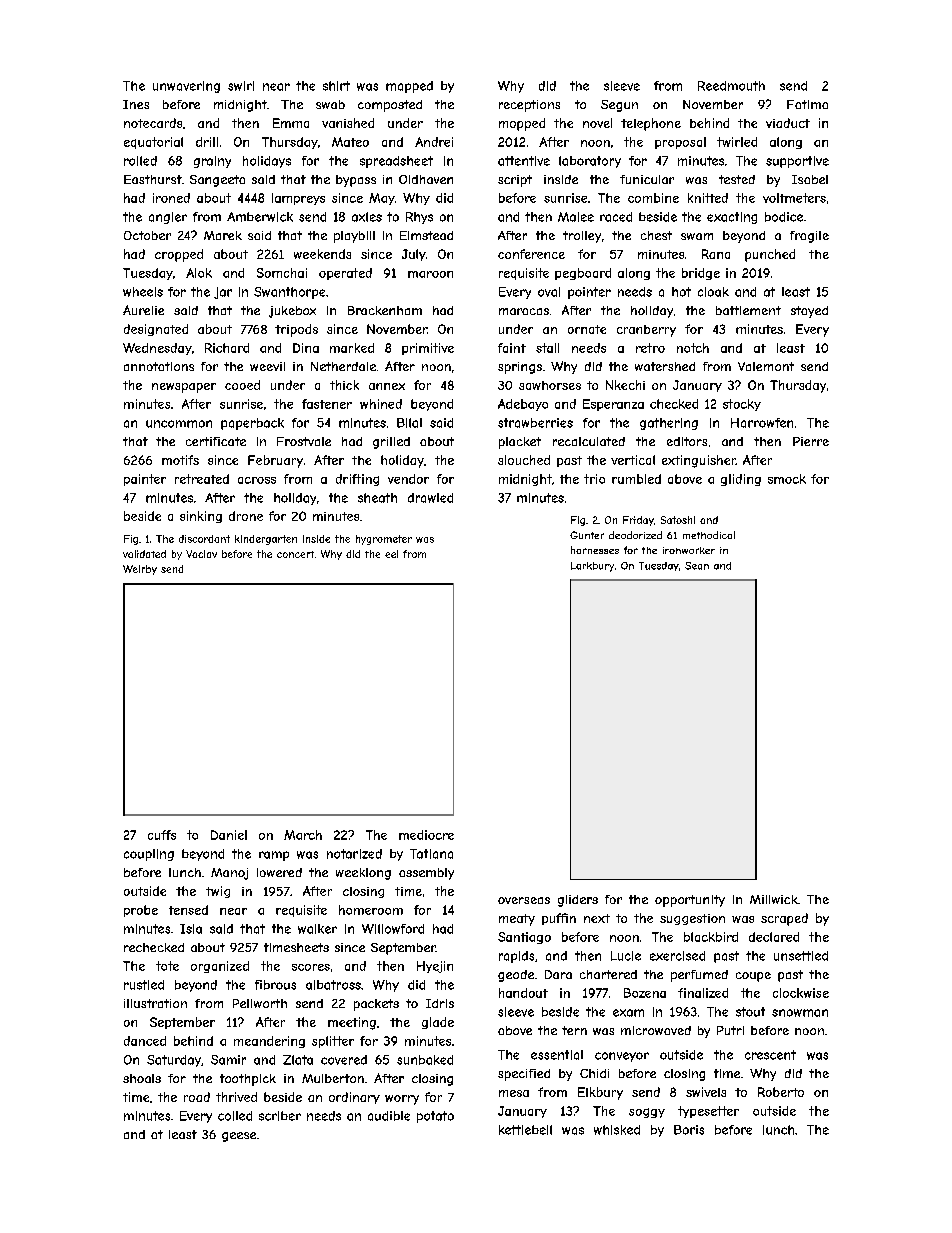 The image size is (952, 1233). I want to click on swirl, so click(241, 86).
